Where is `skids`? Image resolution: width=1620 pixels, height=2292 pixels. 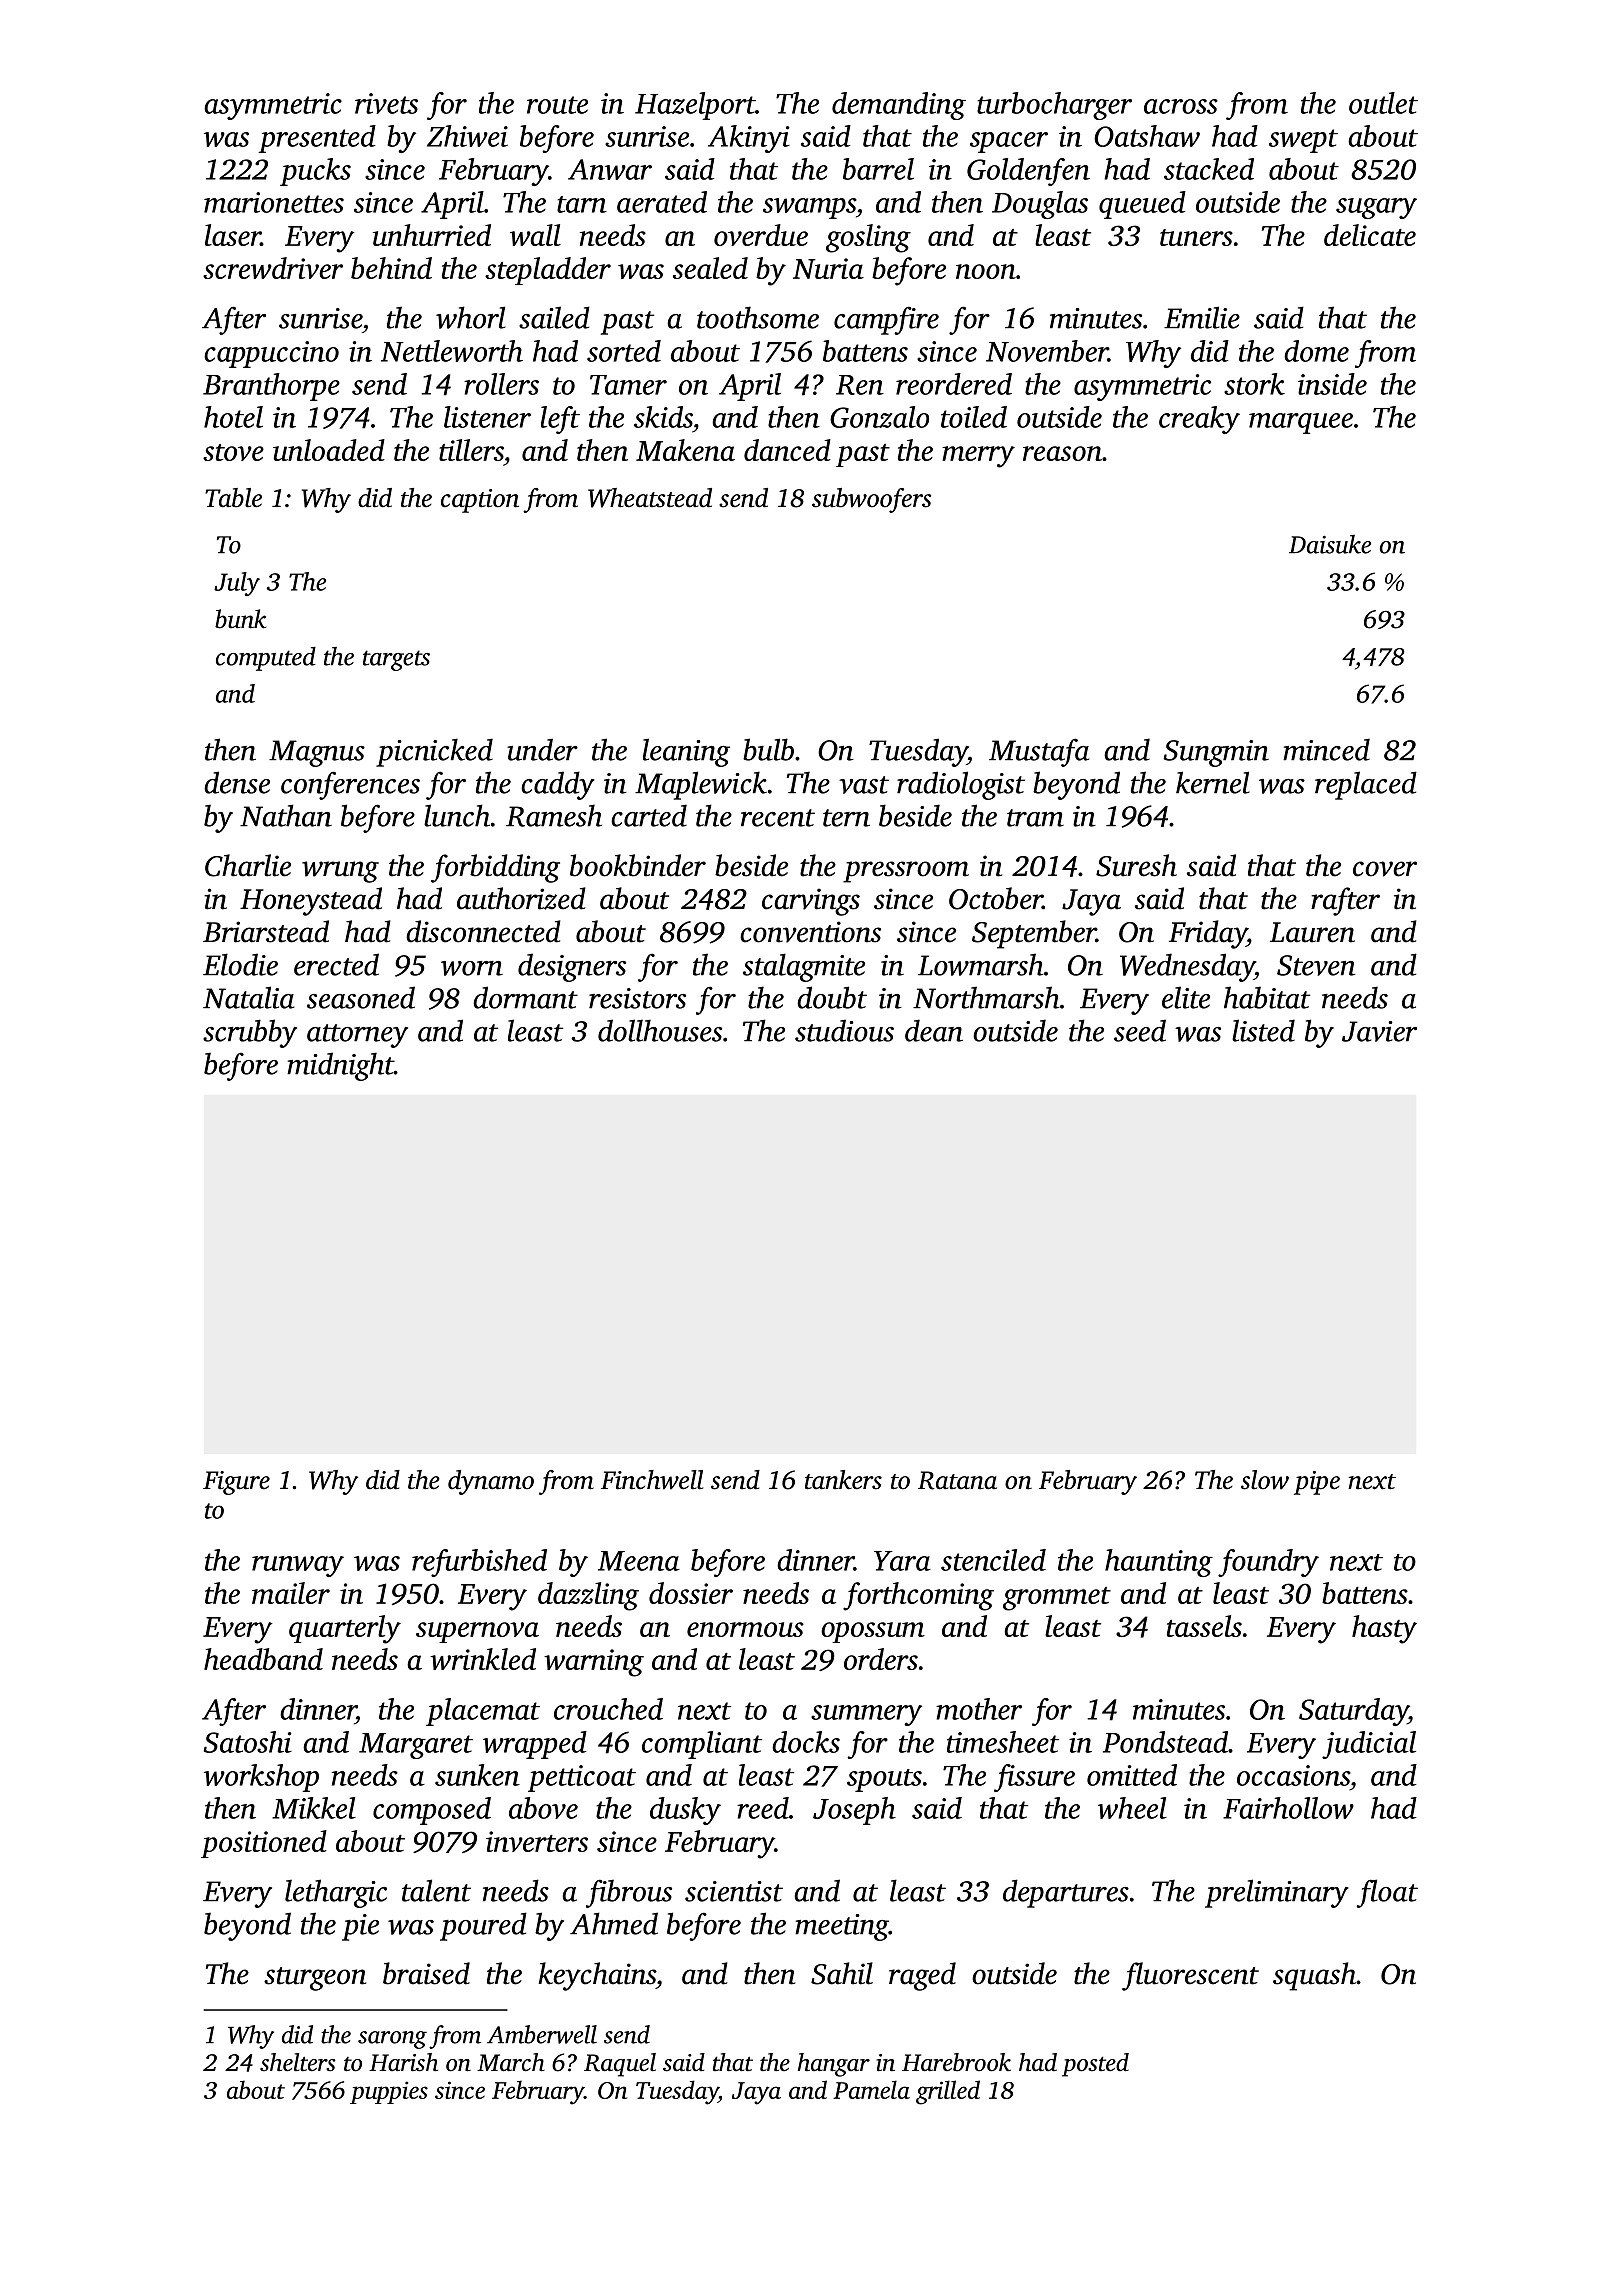
skids is located at coordinates (663, 417).
